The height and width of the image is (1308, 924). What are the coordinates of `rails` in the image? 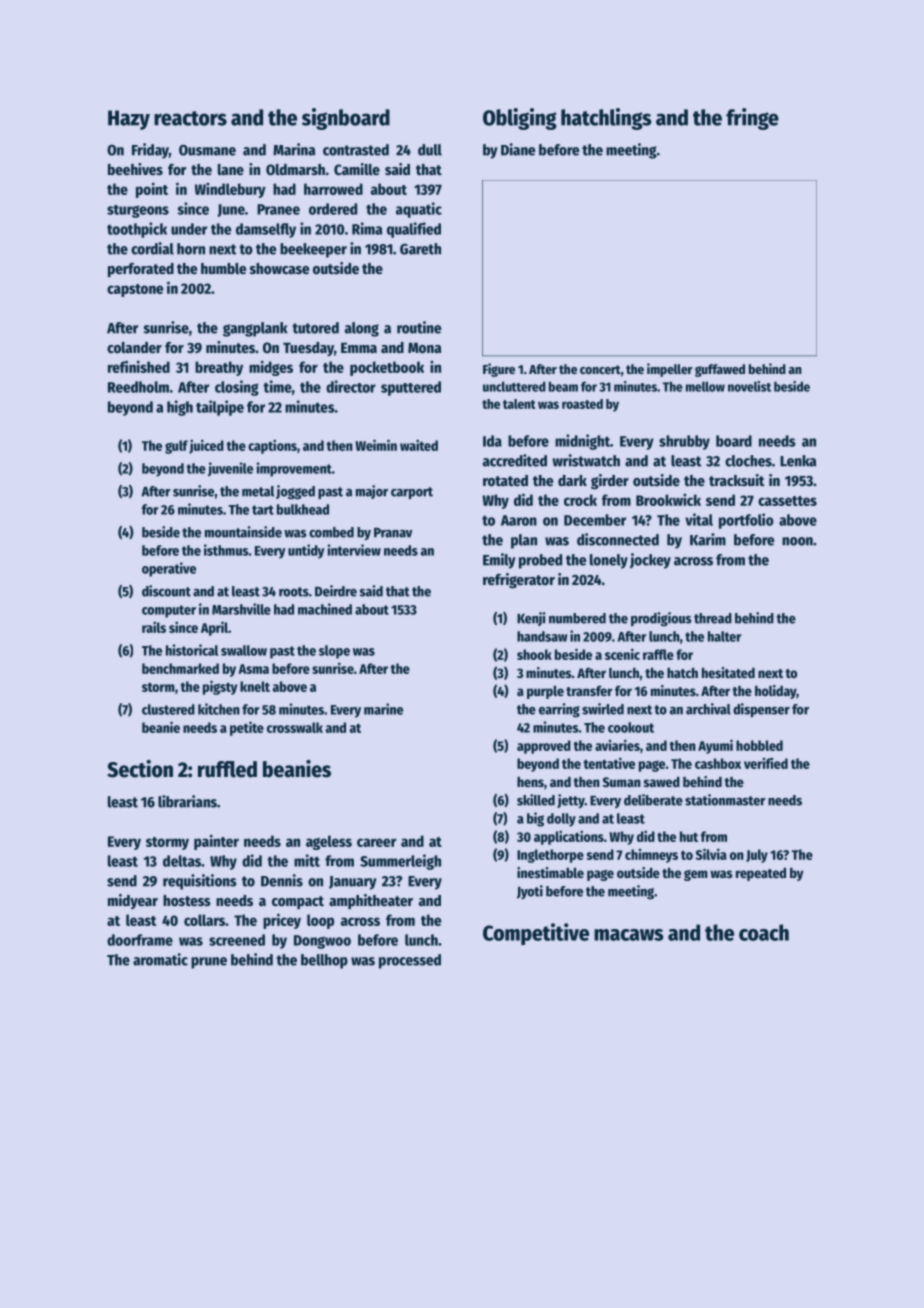 It's located at (154, 627).
